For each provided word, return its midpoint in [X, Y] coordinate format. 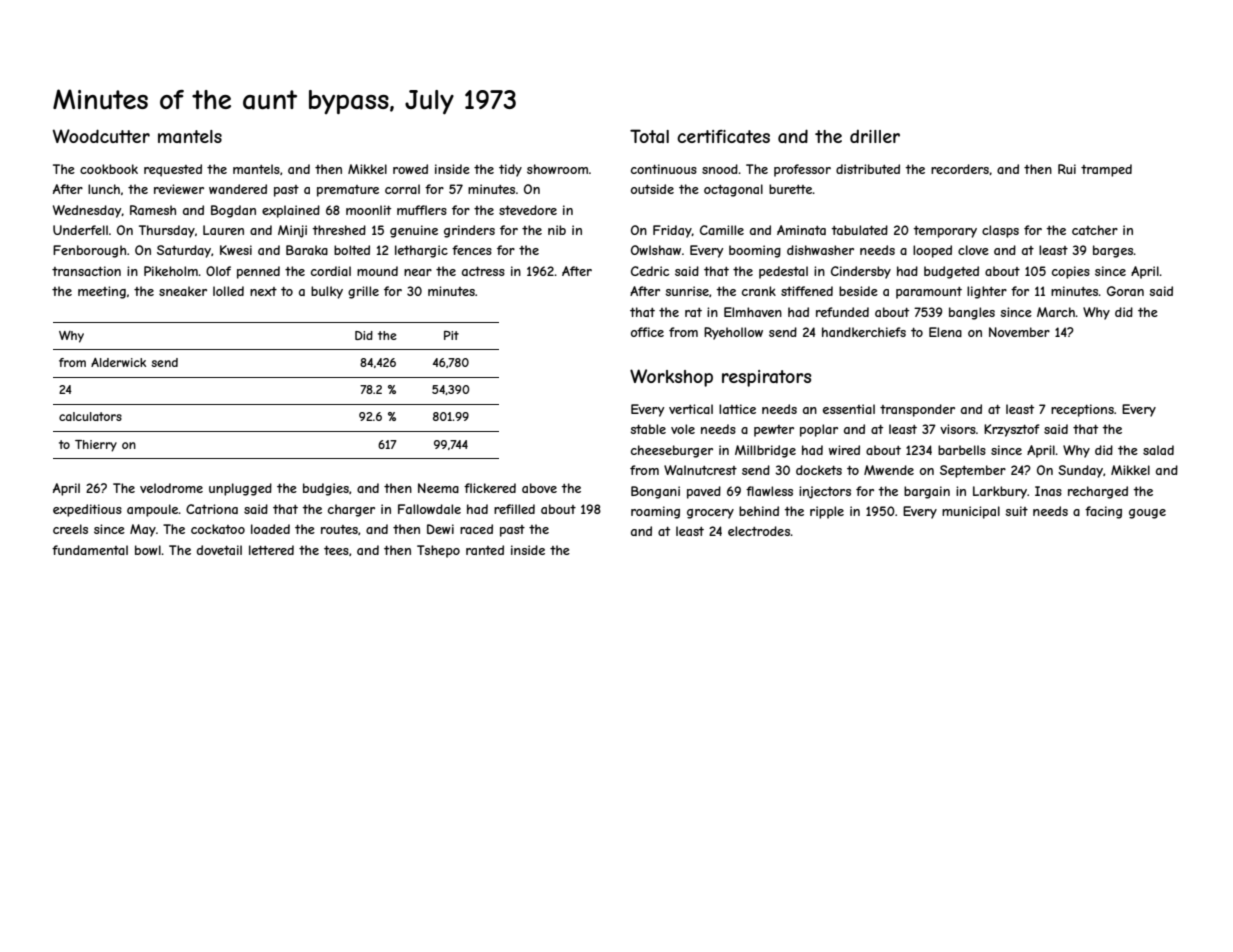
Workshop [671, 378]
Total [649, 136]
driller [875, 136]
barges [1113, 251]
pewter [774, 431]
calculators [90, 416]
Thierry [96, 446]
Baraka [307, 250]
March [1056, 312]
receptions [1082, 410]
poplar [819, 430]
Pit [451, 335]
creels [70, 529]
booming [755, 251]
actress [483, 271]
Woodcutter [101, 136]
